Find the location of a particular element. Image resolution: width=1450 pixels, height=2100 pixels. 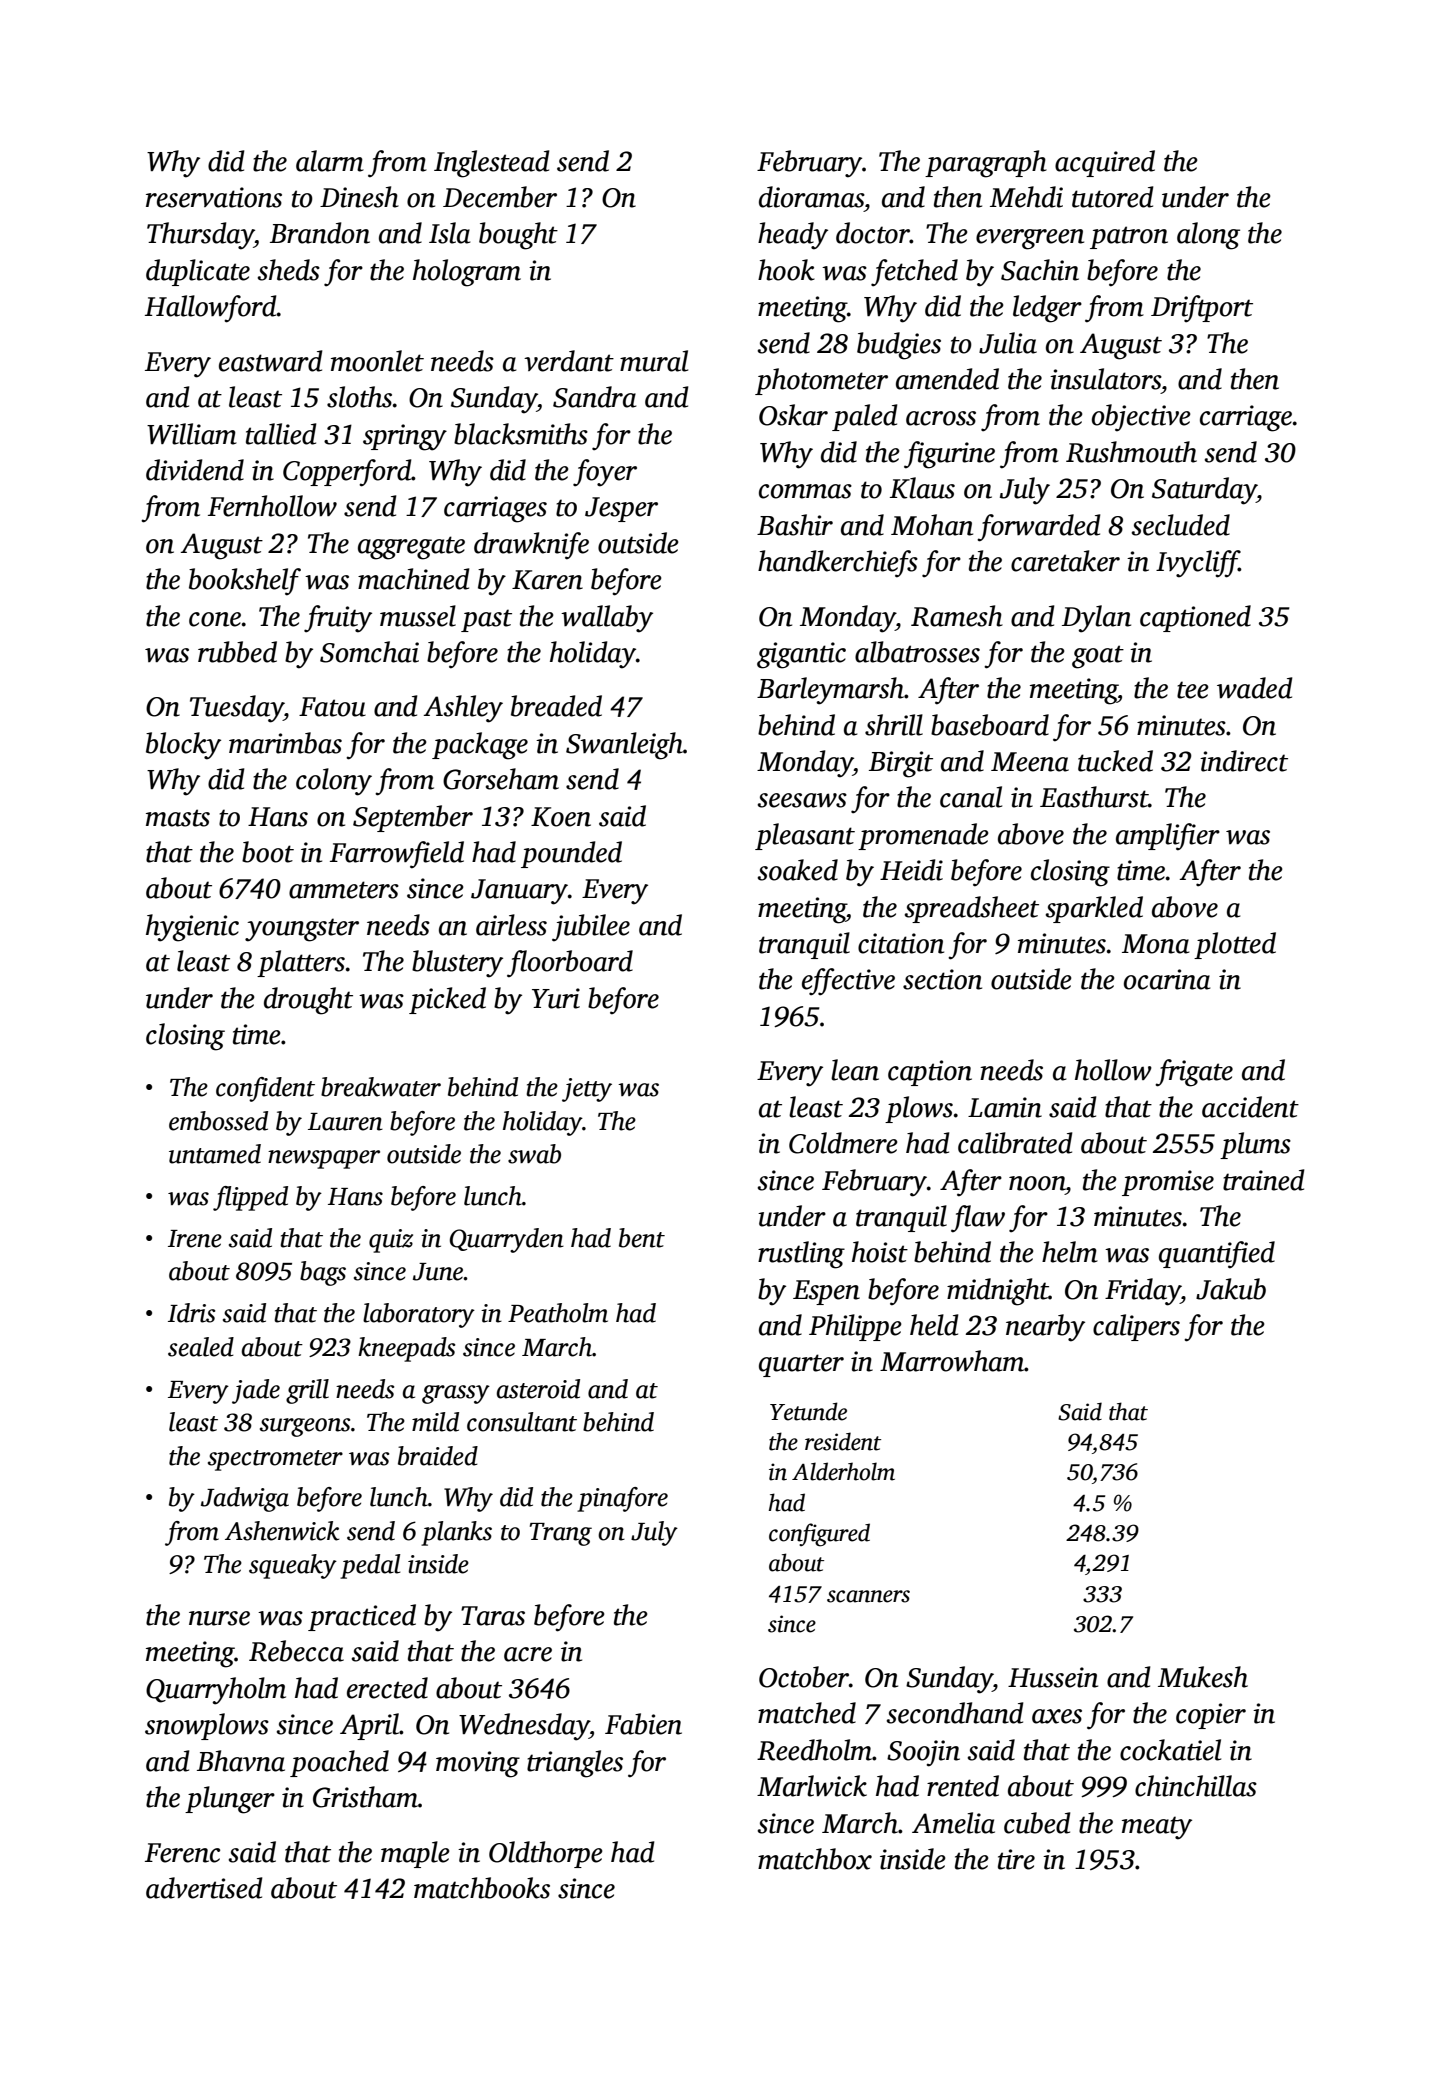

hoist is located at coordinates (880, 1252).
